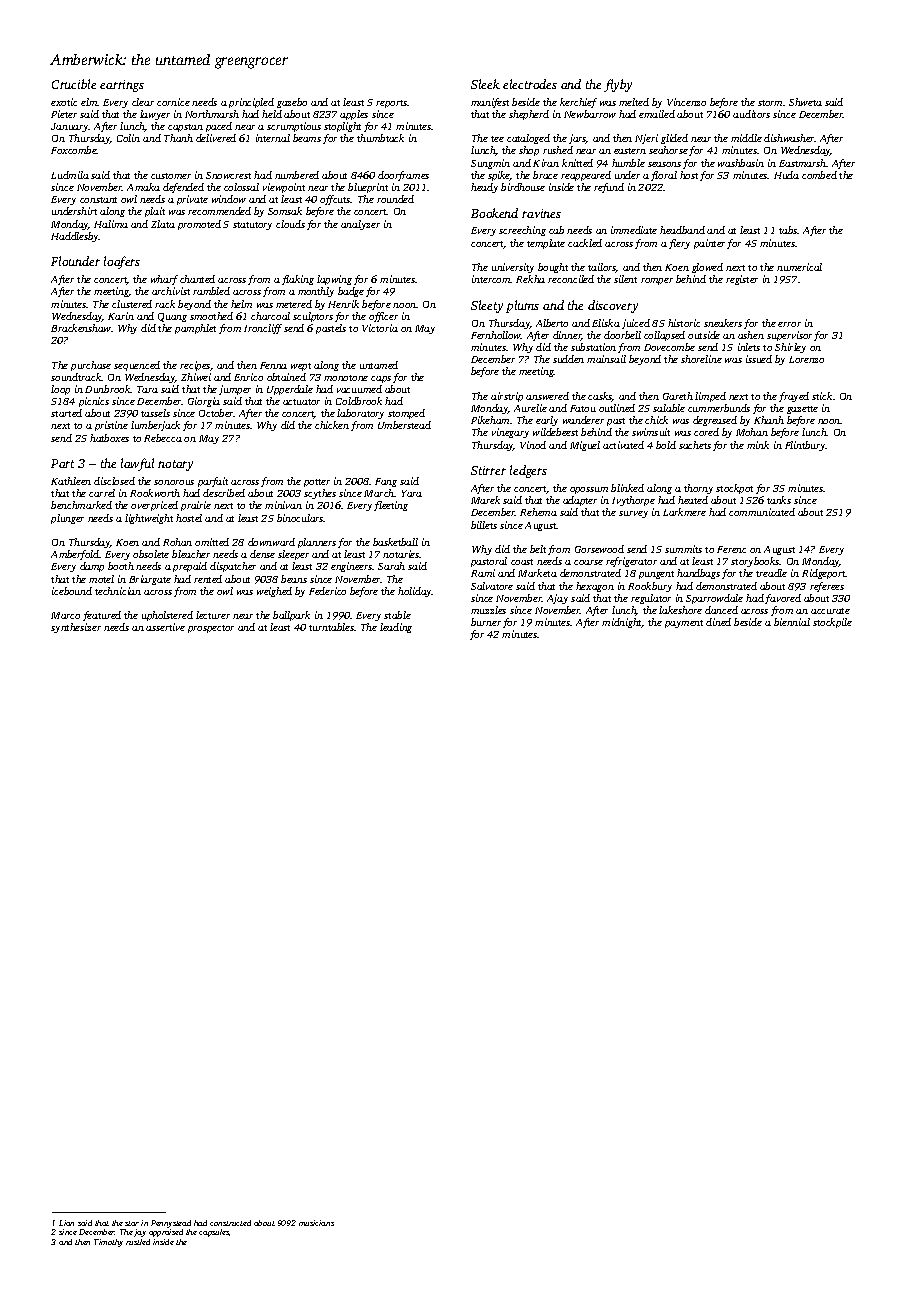 This screenshot has width=908, height=1316. Describe the element at coordinates (360, 225) in the screenshot. I see `analyzer` at that location.
